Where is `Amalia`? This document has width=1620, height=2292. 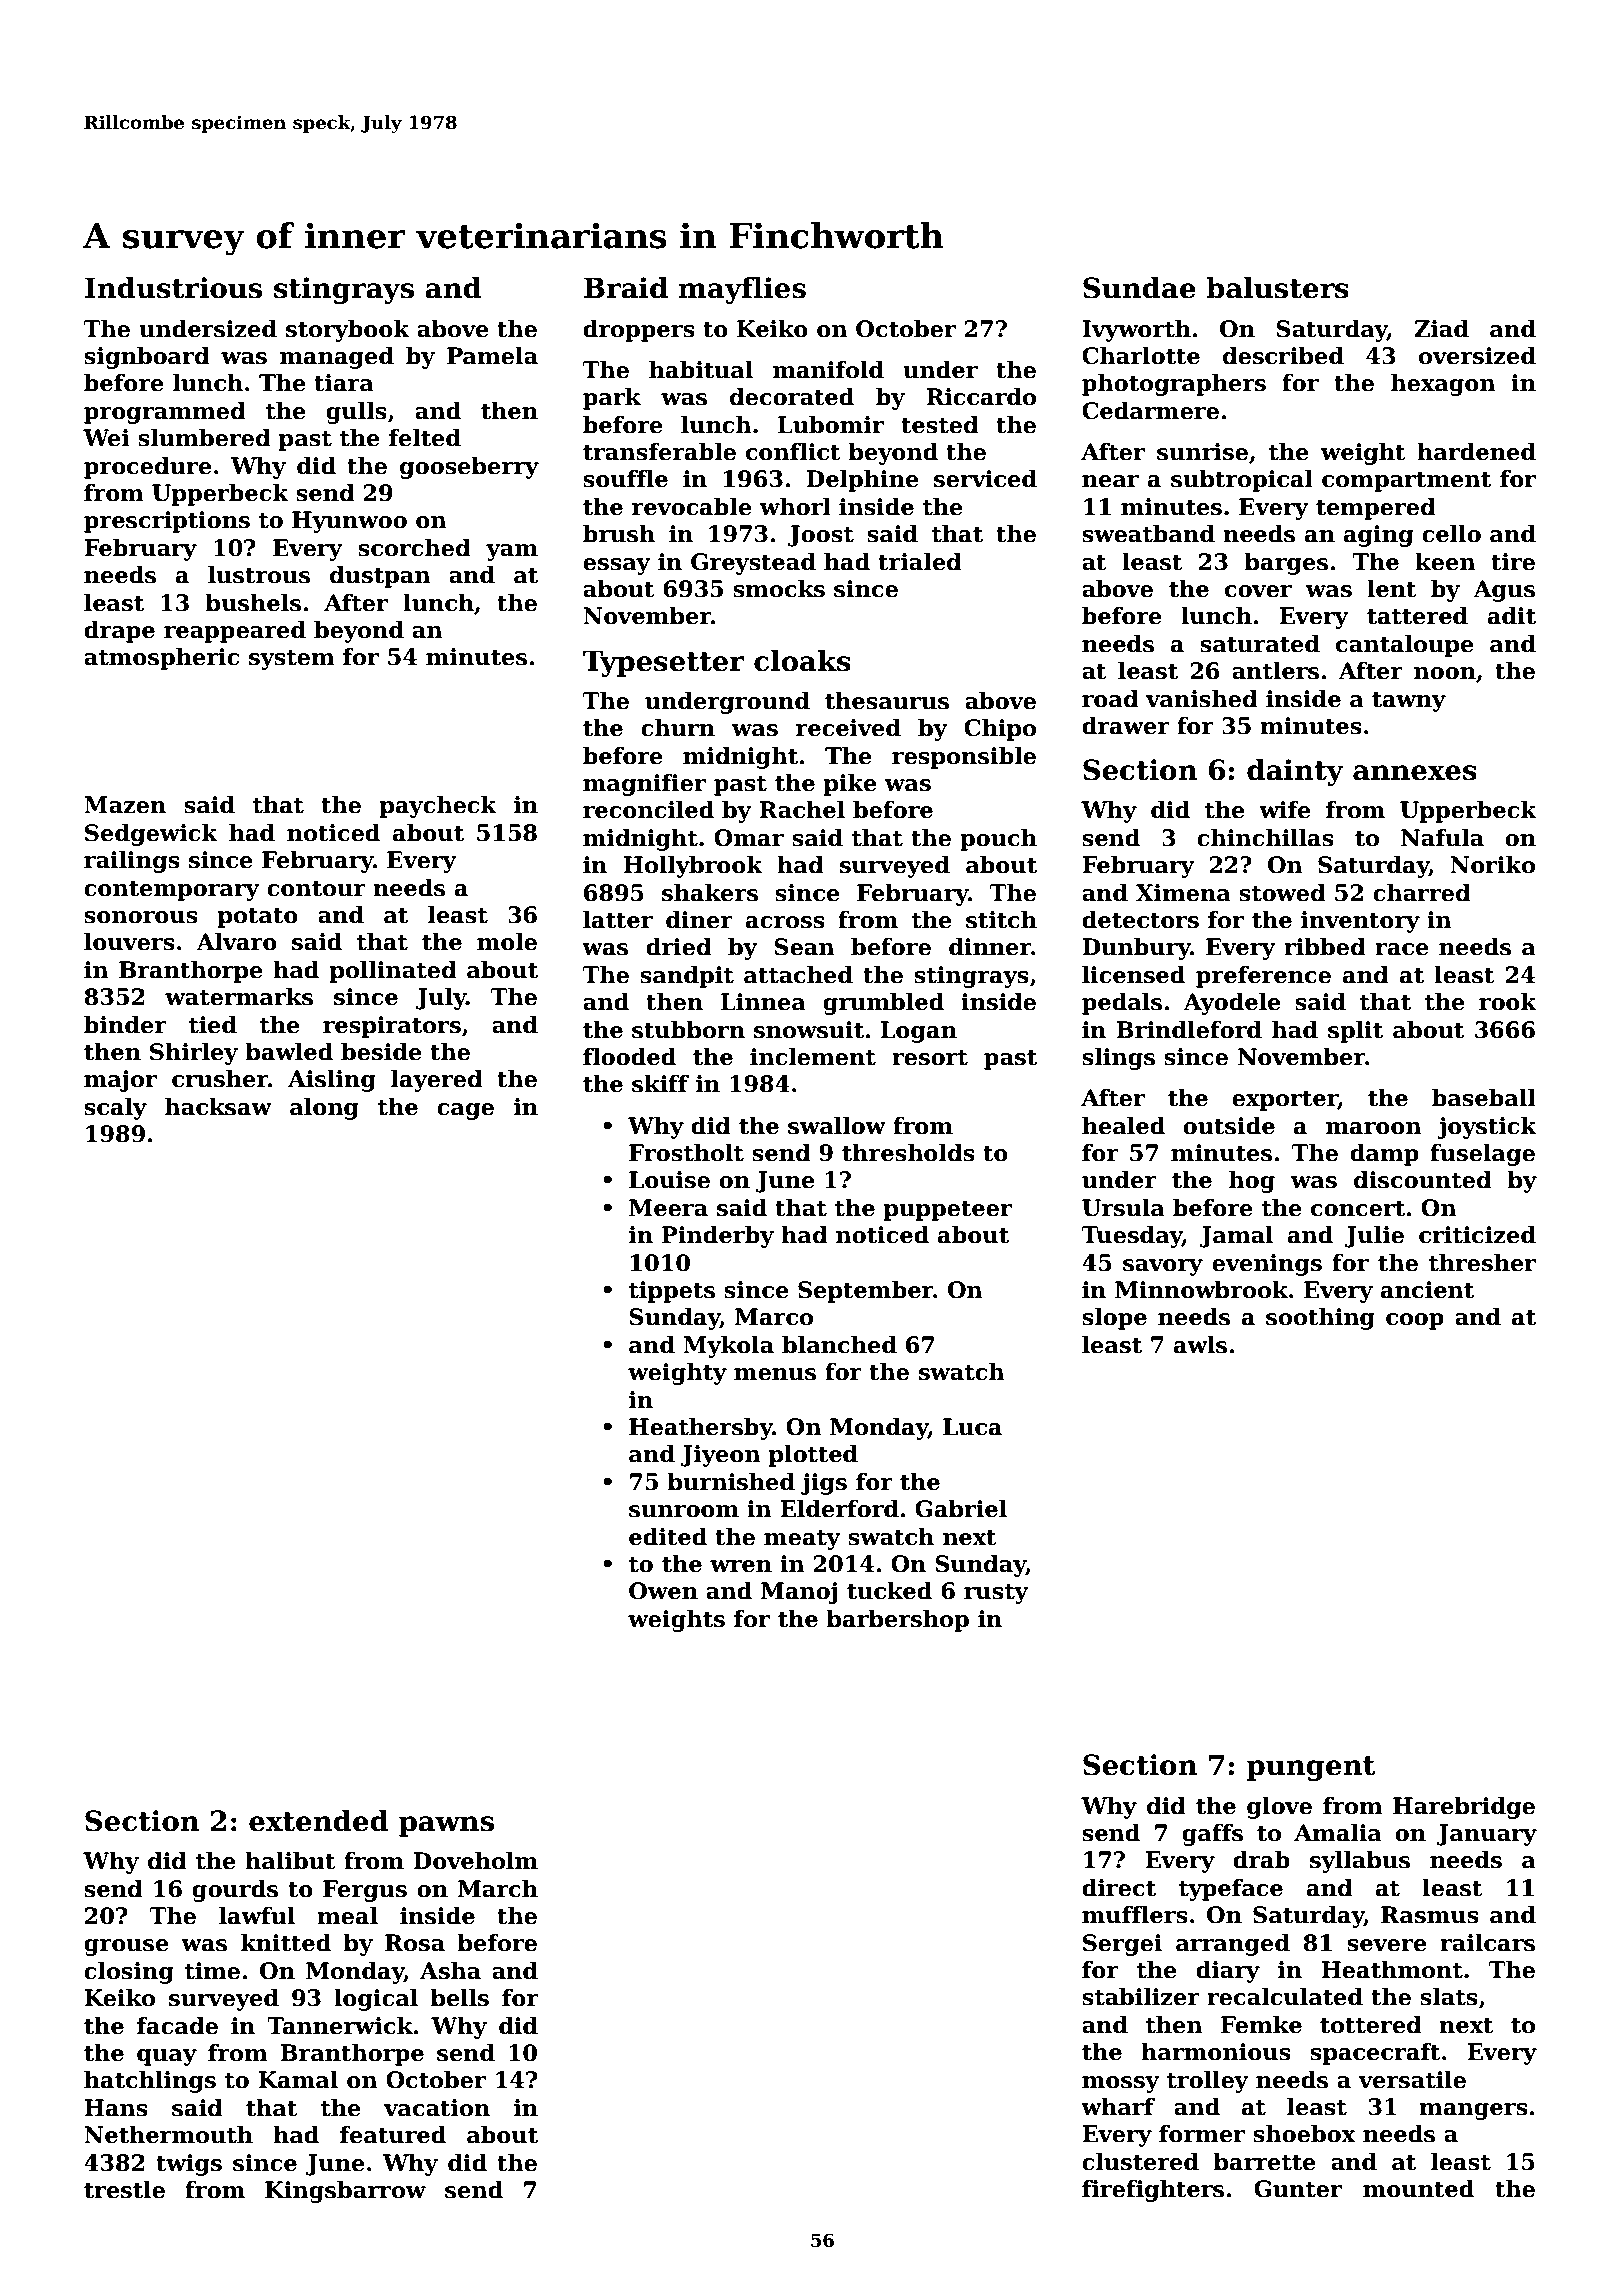
Amalia is located at coordinates (1338, 1833).
